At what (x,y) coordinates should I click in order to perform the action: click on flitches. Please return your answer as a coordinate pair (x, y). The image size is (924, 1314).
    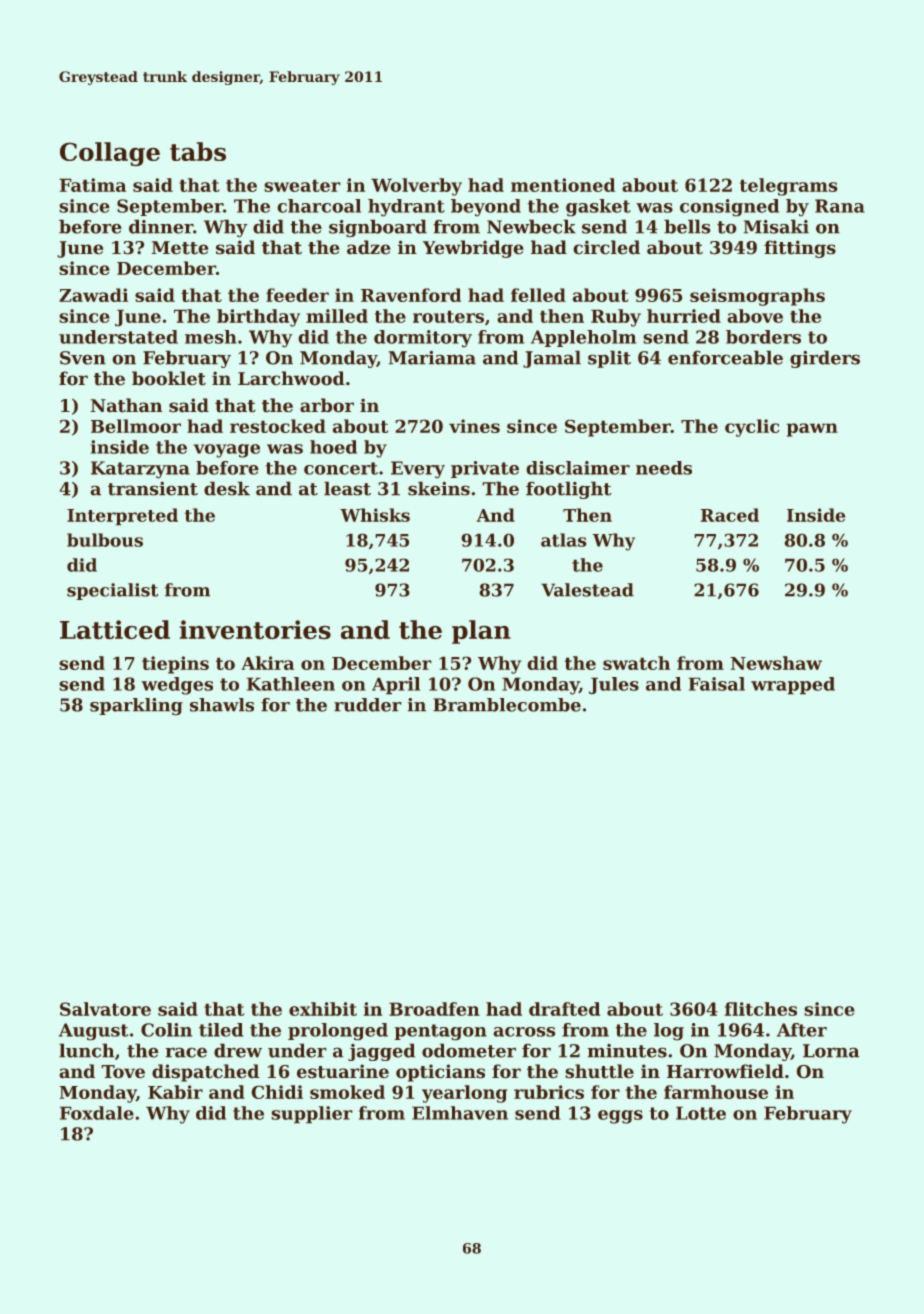
    Looking at the image, I should click on (761, 1009).
